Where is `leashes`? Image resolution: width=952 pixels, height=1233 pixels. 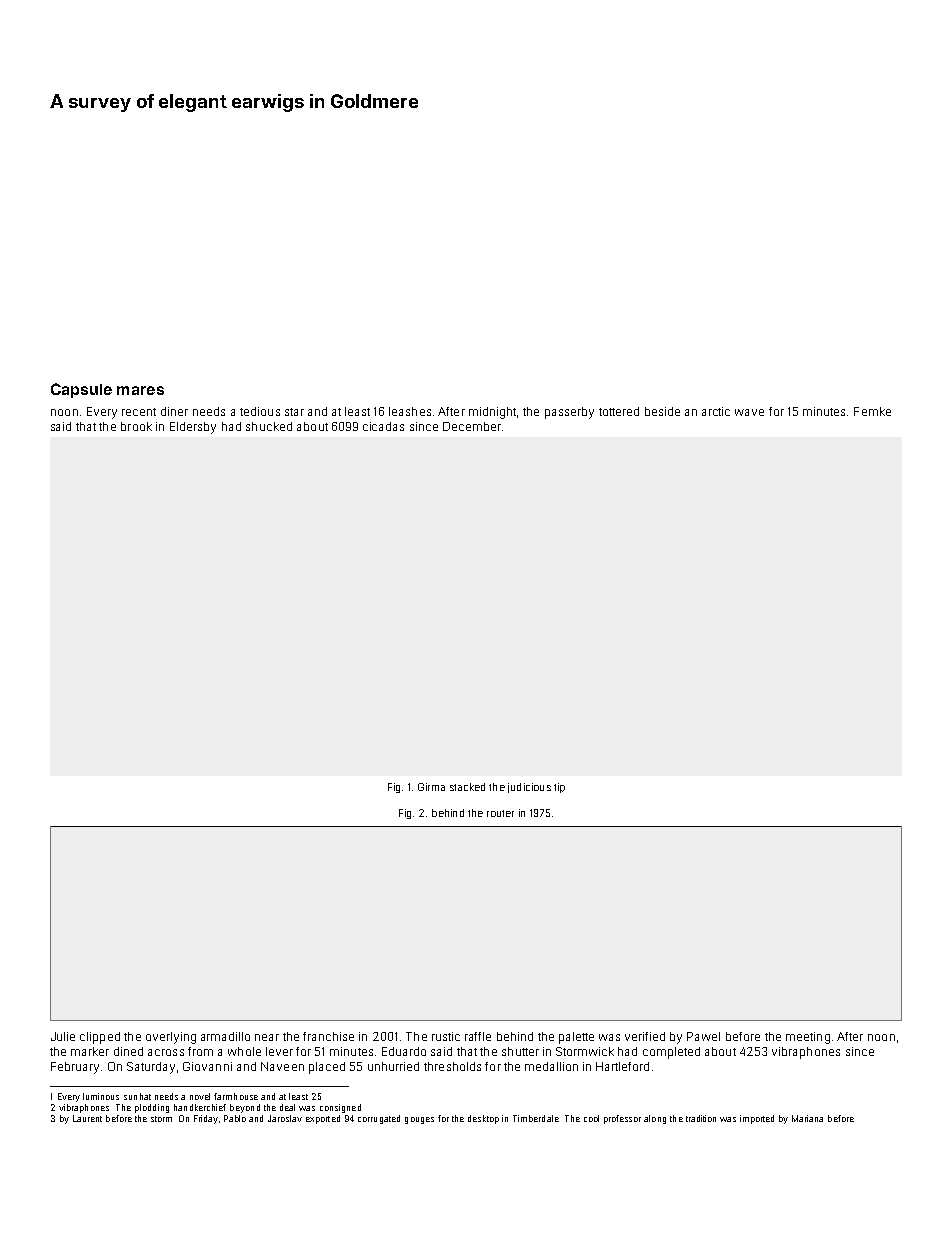
leashes is located at coordinates (410, 411).
